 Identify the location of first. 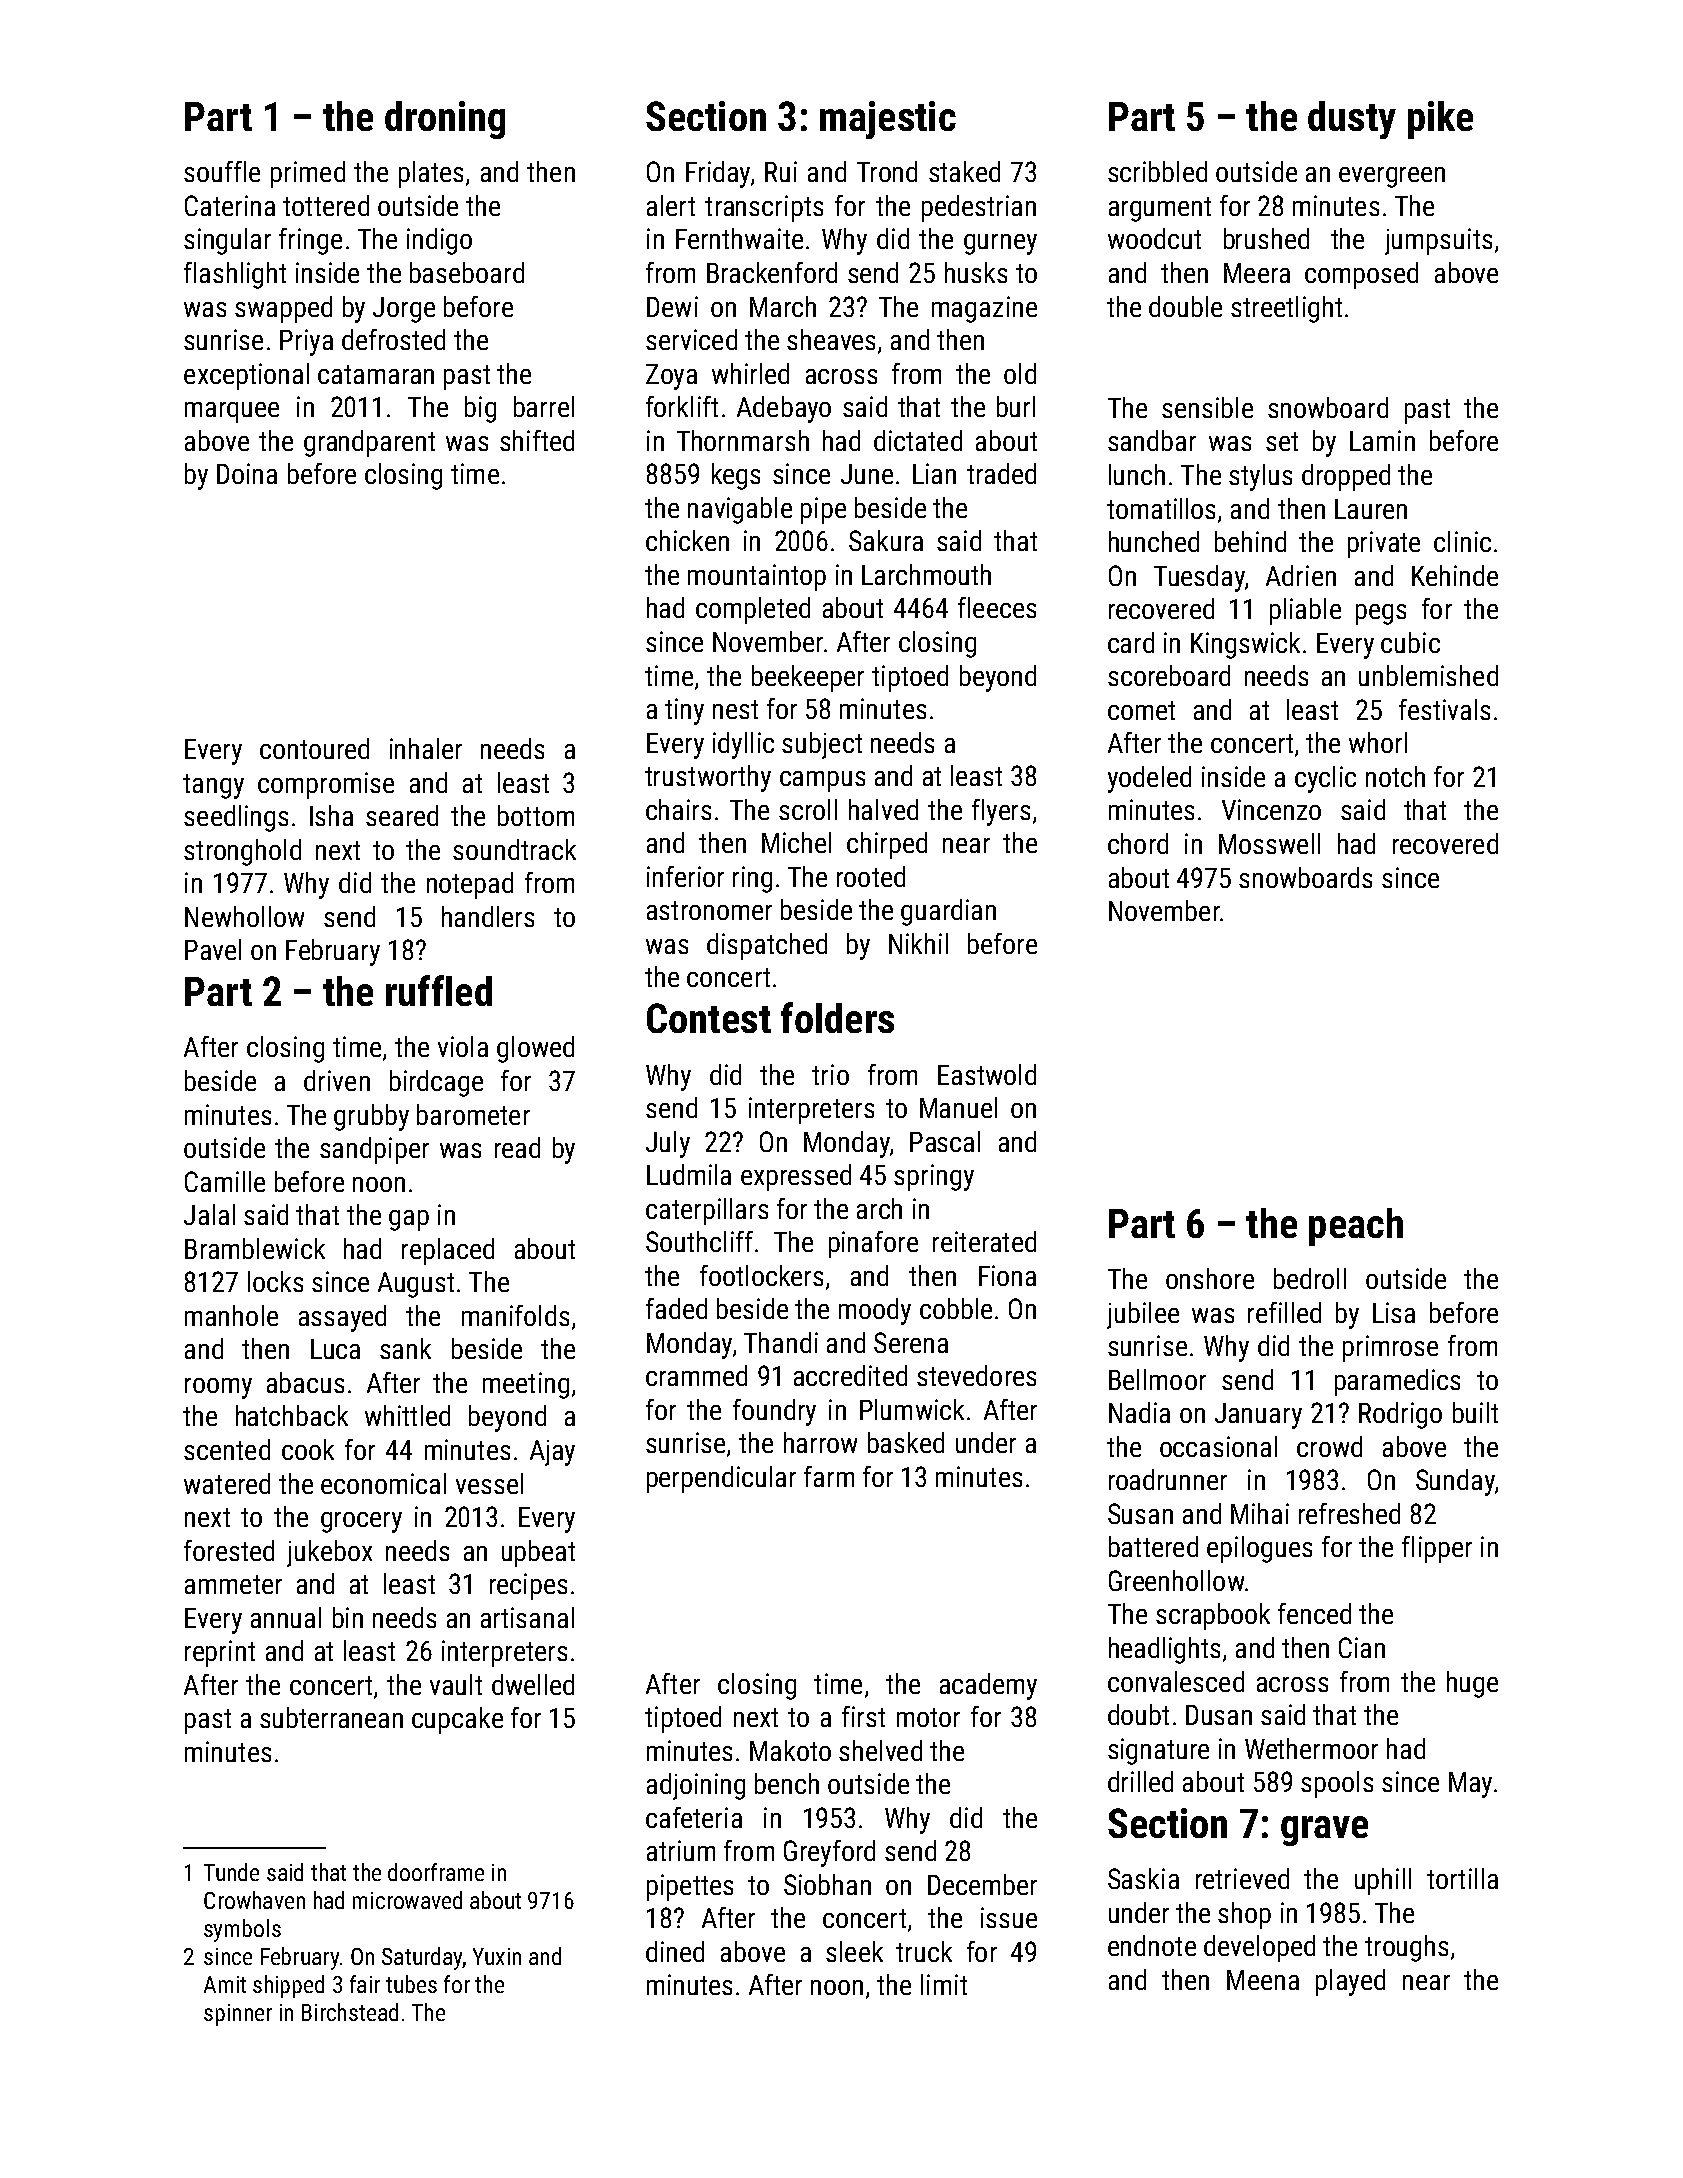
(863, 1716).
